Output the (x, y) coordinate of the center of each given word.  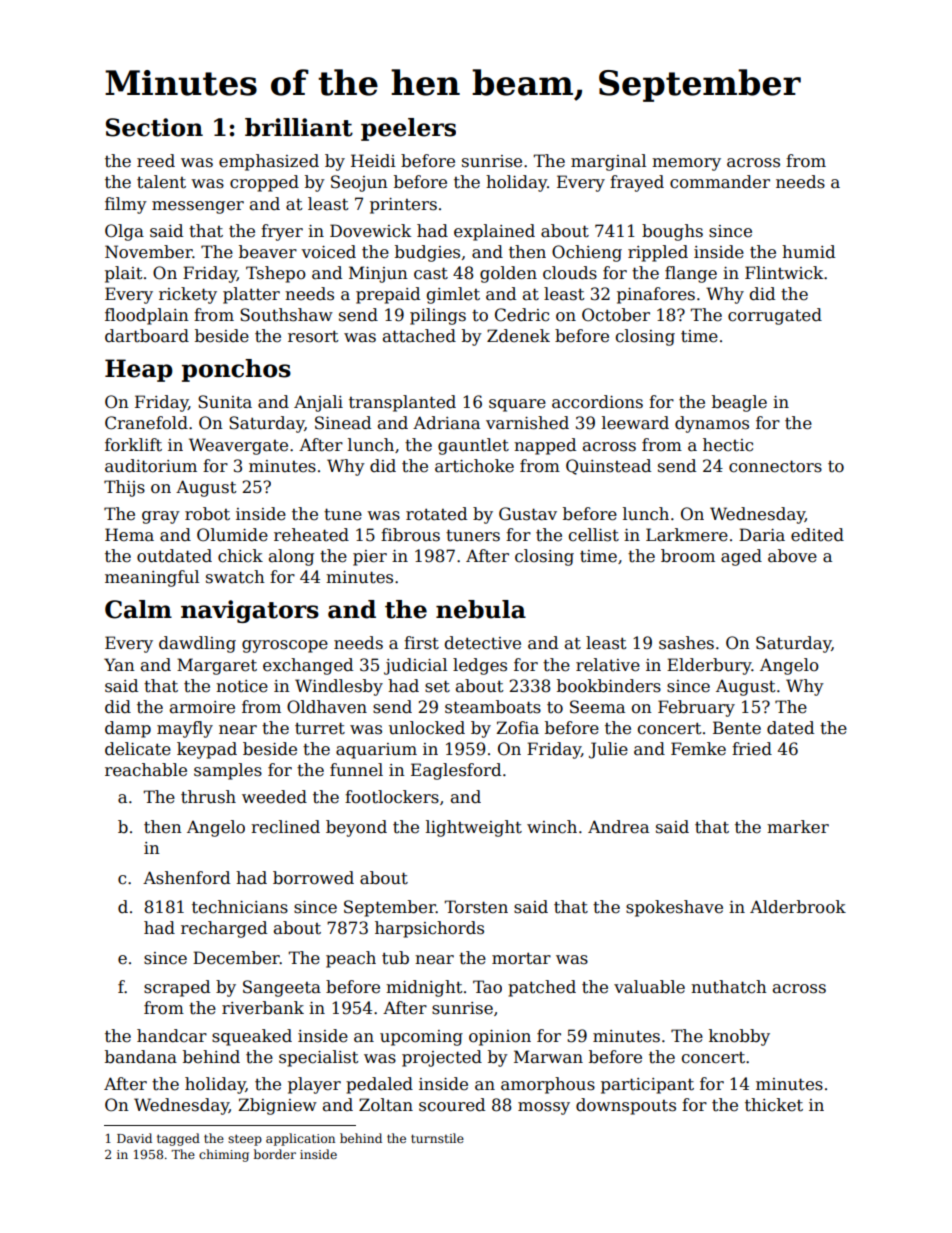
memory (686, 164)
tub (395, 958)
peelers (408, 129)
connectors (775, 466)
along (291, 557)
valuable (649, 987)
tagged (178, 1139)
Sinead (343, 423)
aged (741, 557)
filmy (126, 205)
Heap (139, 370)
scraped (177, 988)
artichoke (474, 466)
